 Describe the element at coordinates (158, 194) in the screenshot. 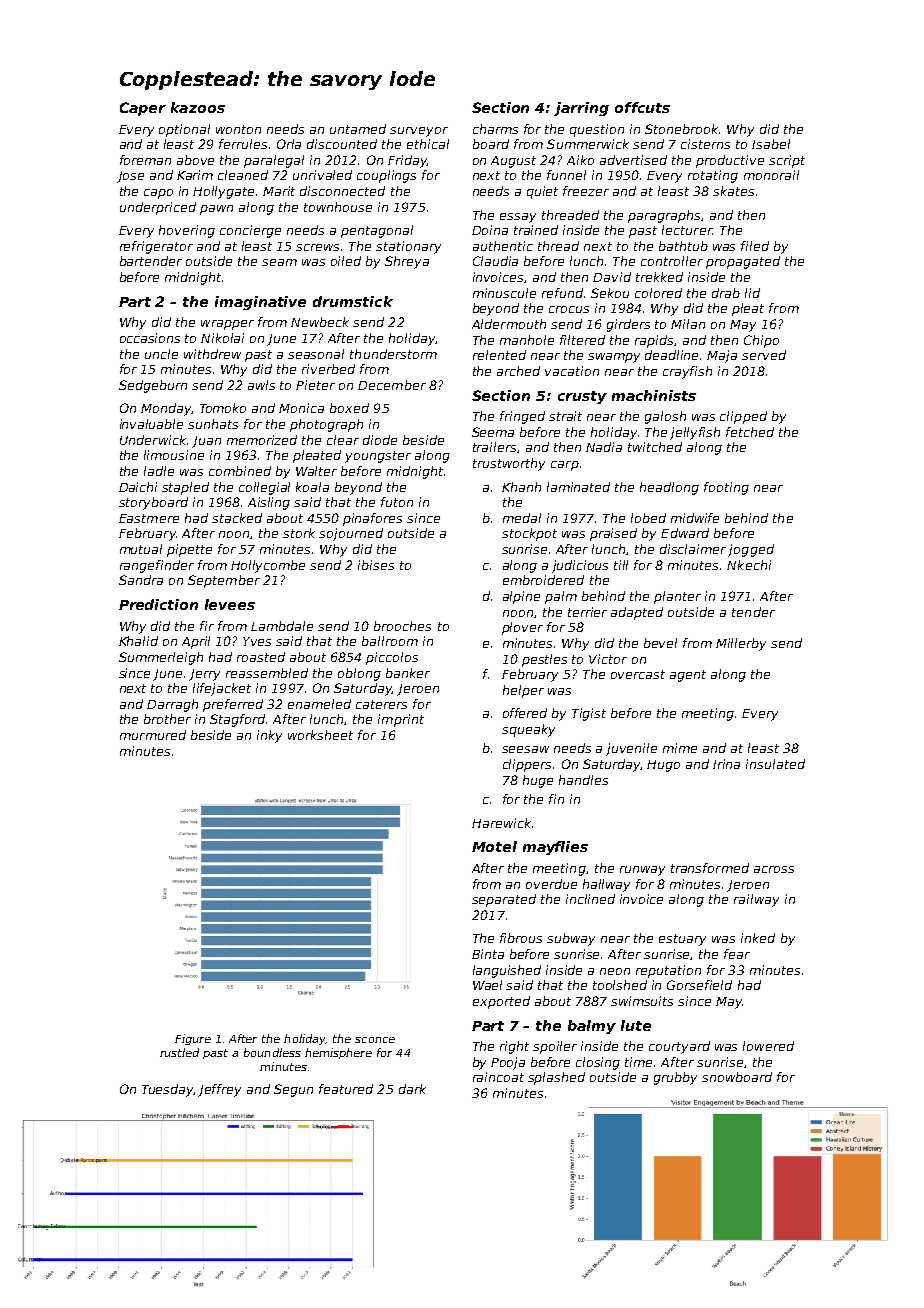

I see `capo` at that location.
